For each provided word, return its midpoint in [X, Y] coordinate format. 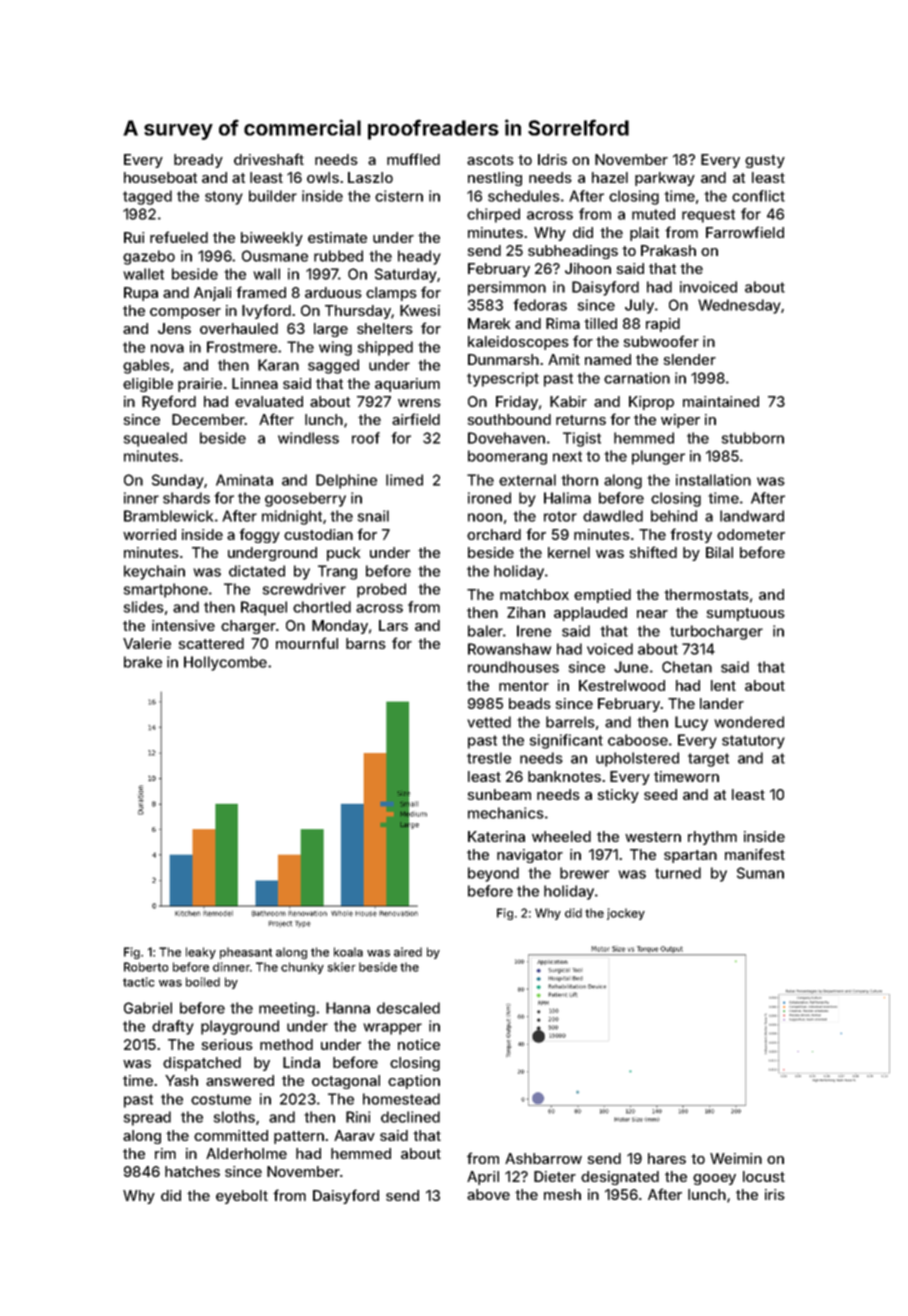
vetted [489, 722]
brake [143, 662]
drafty [173, 1027]
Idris [552, 159]
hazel [610, 177]
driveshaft [269, 159]
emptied [602, 596]
